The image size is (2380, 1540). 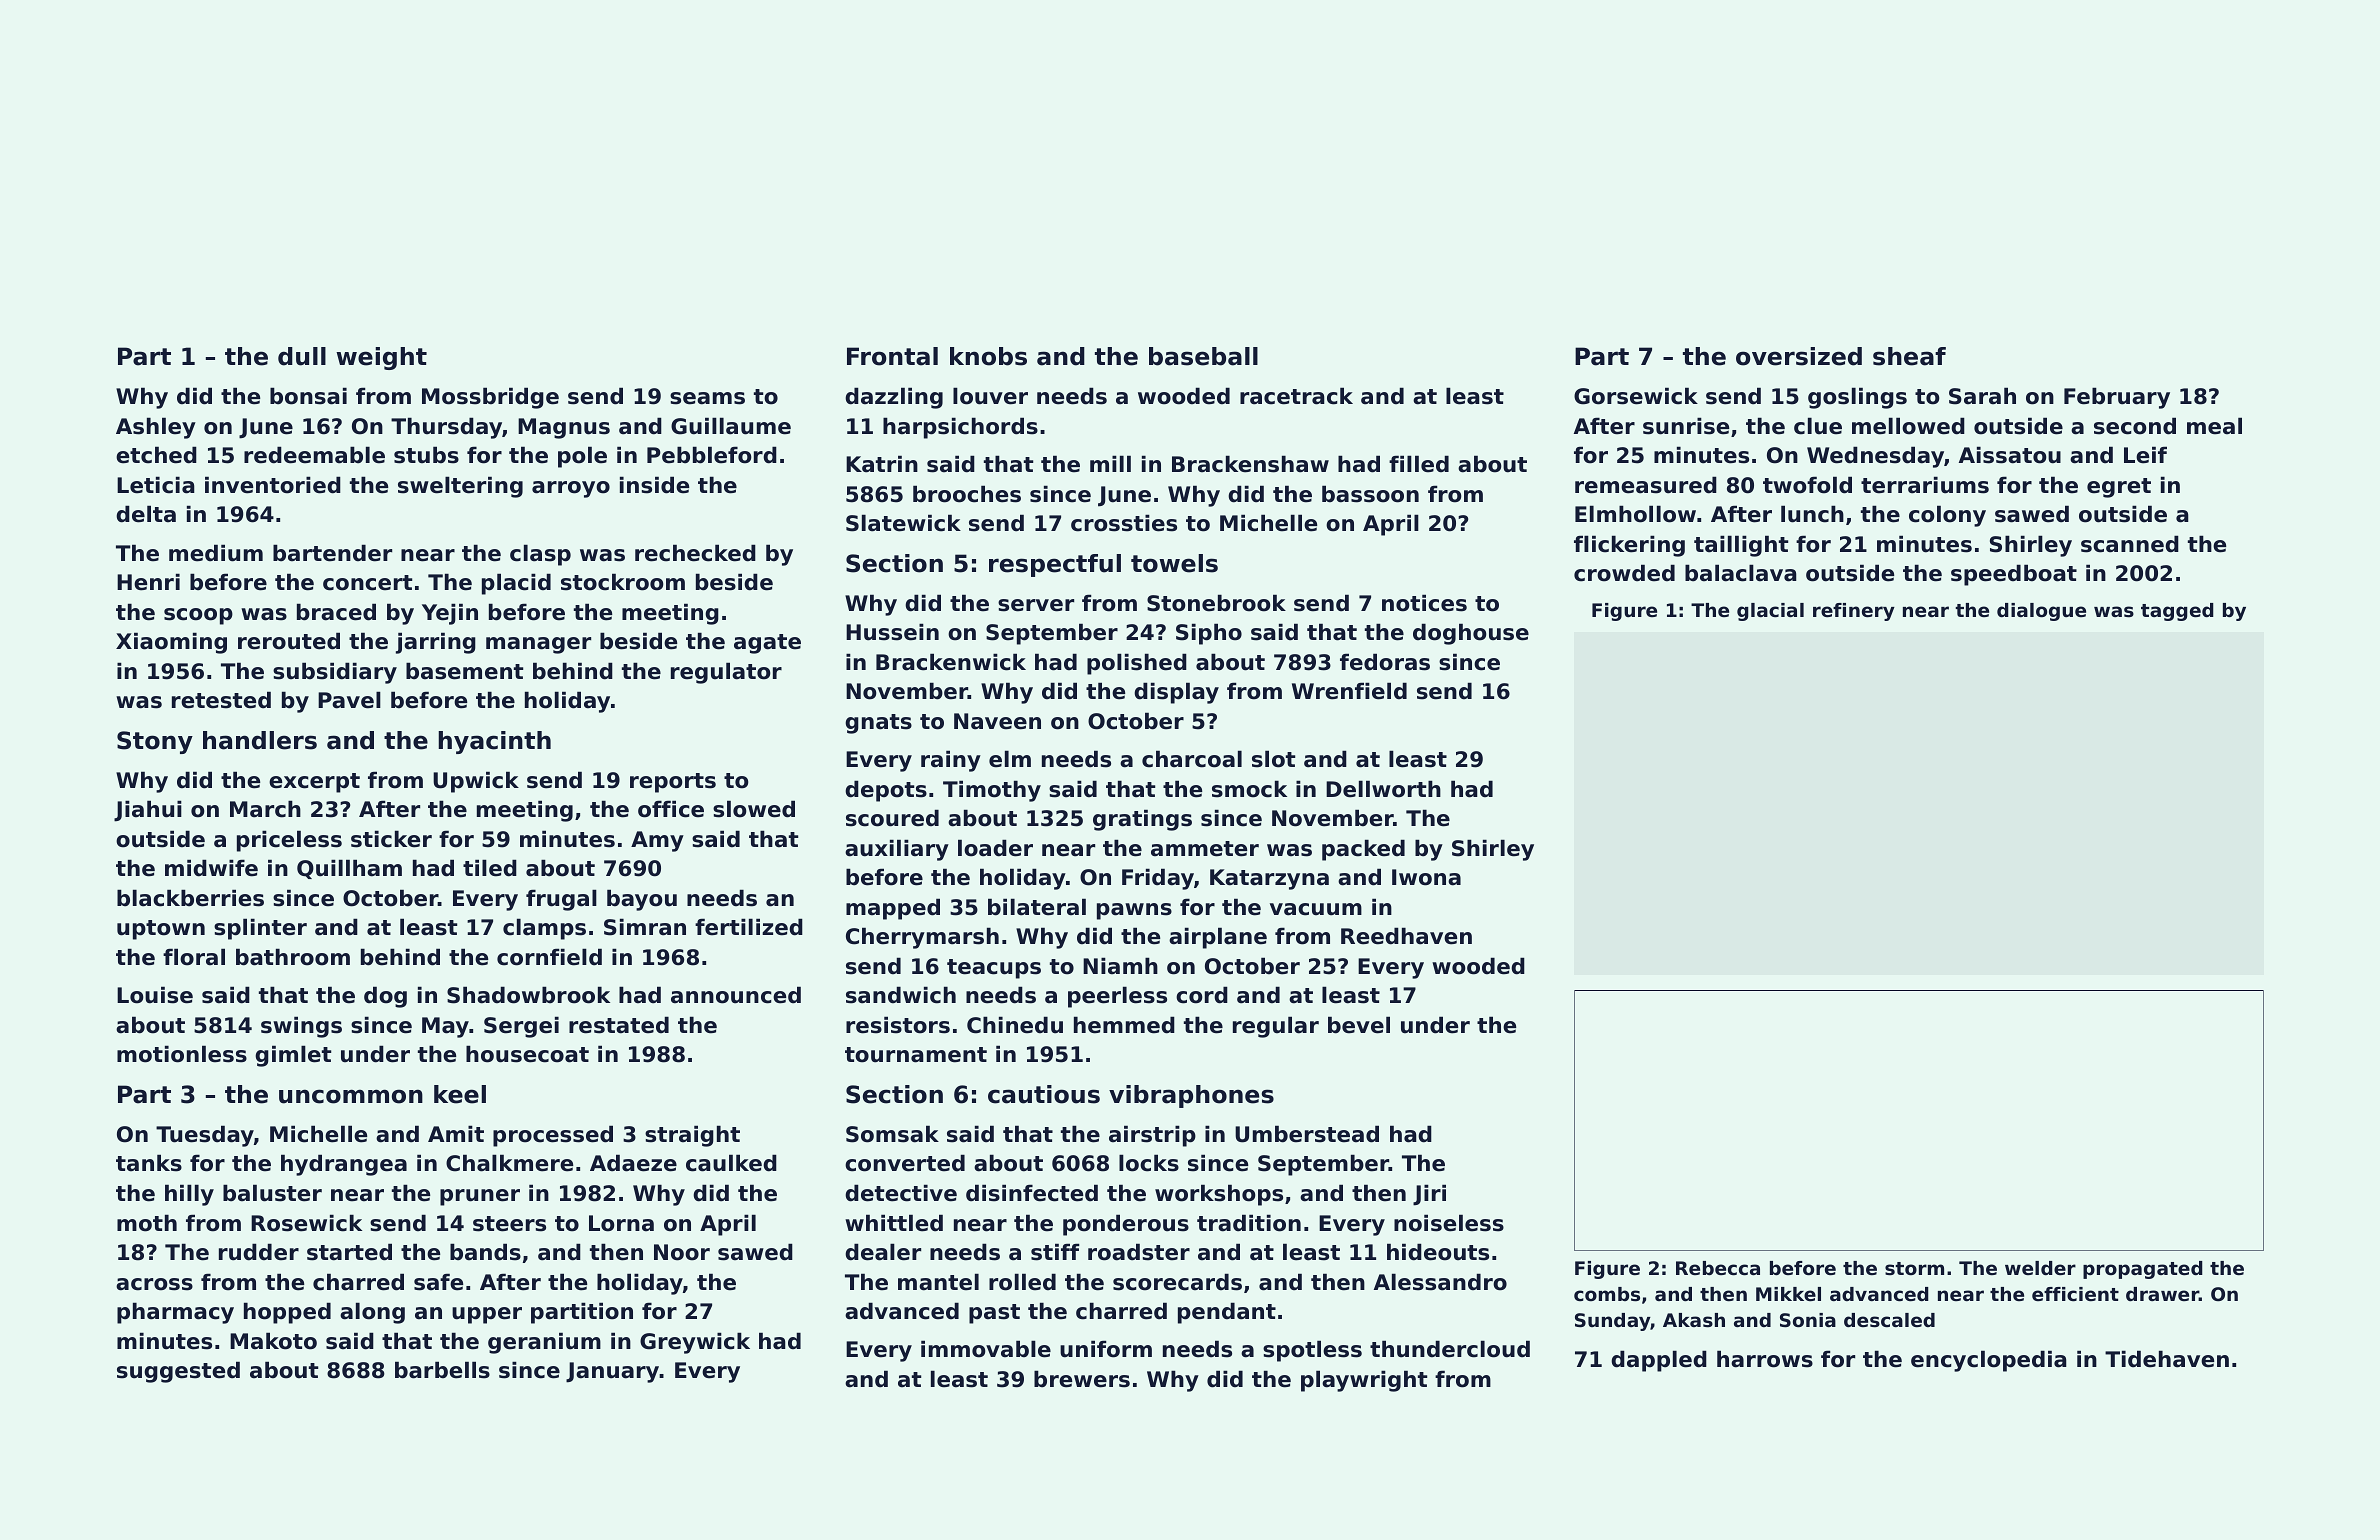 I want to click on Brackenwick, so click(x=951, y=662).
